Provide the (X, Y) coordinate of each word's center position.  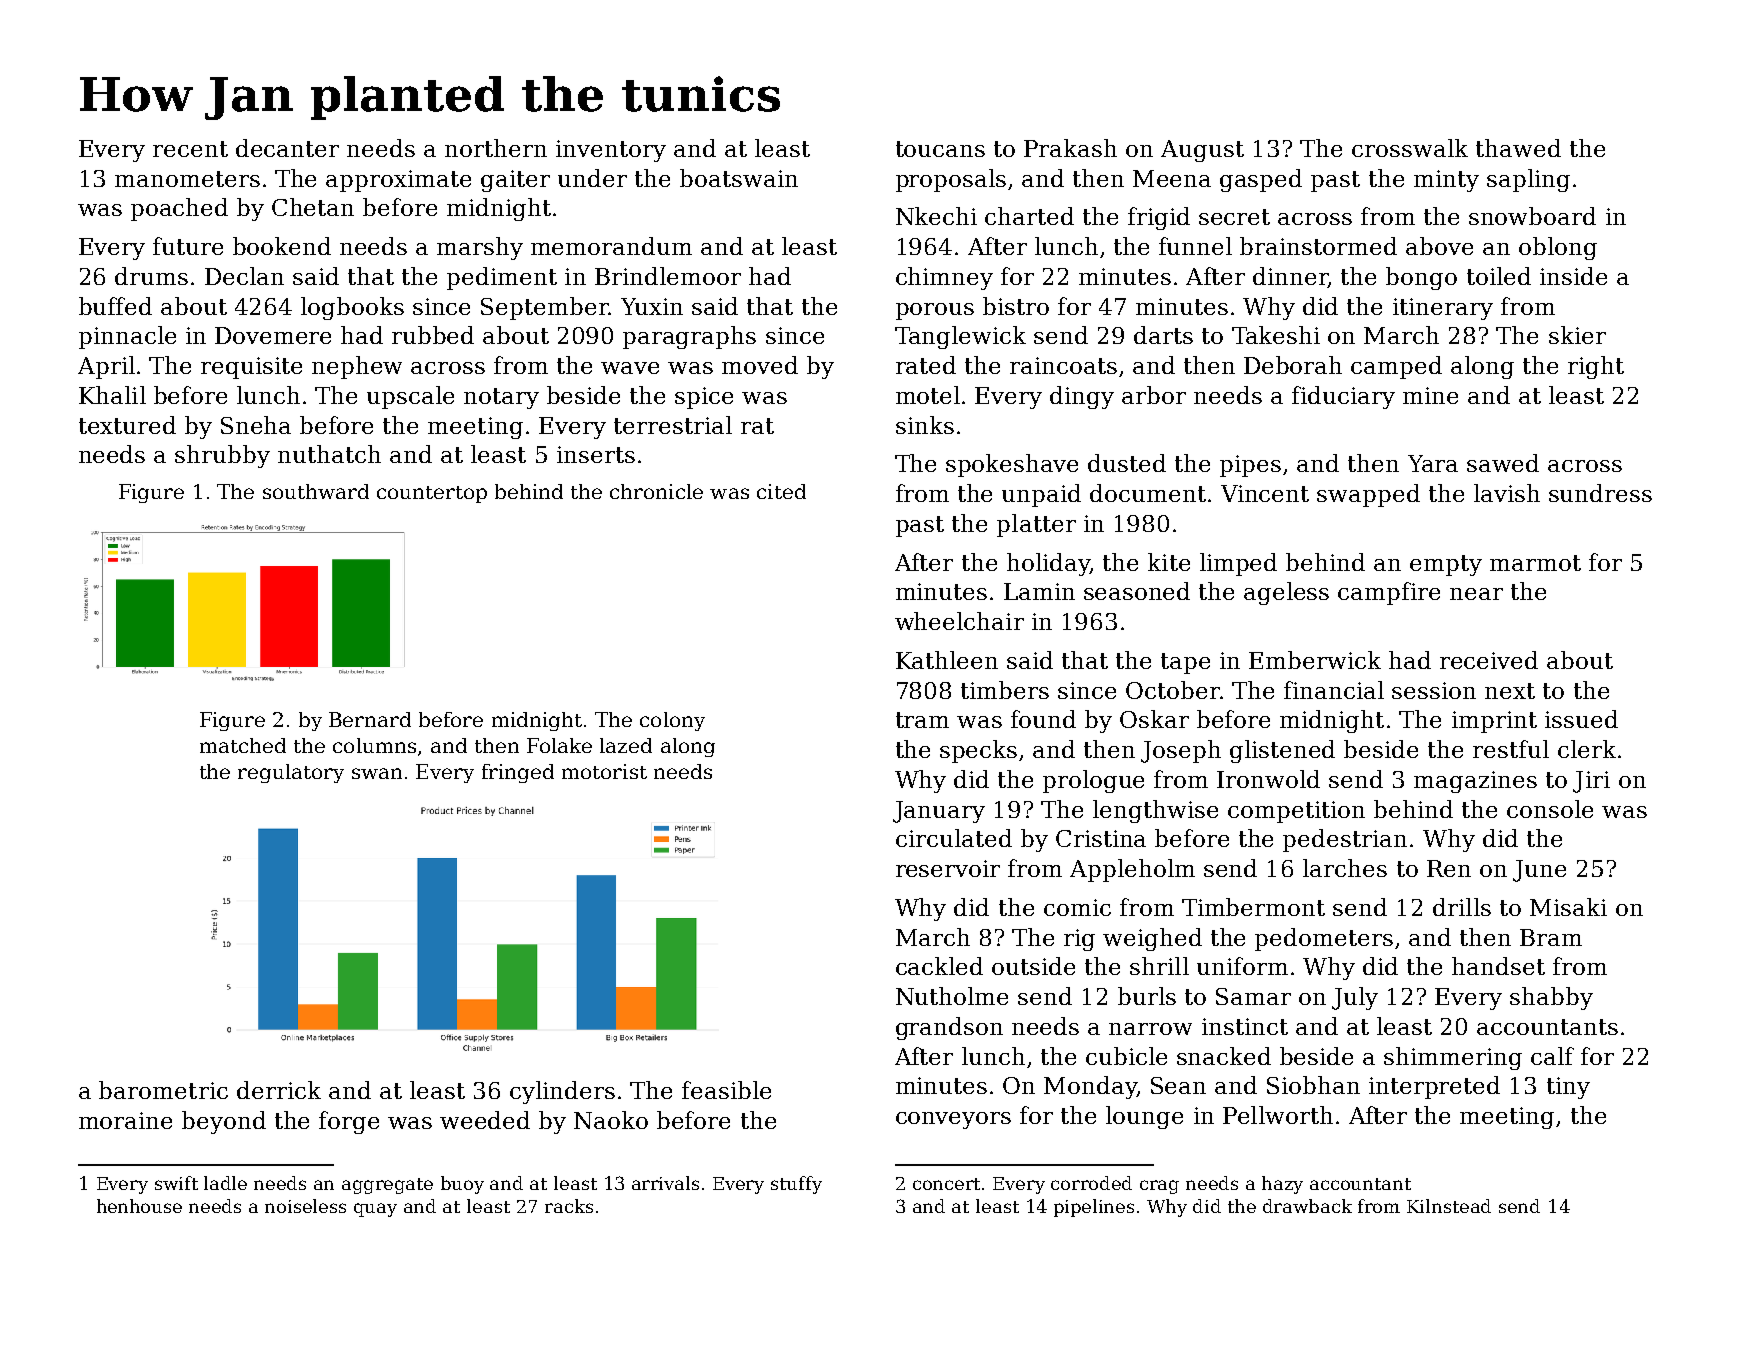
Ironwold (1268, 779)
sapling (1528, 180)
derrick (279, 1090)
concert (946, 1184)
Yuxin (652, 306)
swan (377, 773)
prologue (1093, 781)
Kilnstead (1449, 1206)
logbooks (352, 308)
